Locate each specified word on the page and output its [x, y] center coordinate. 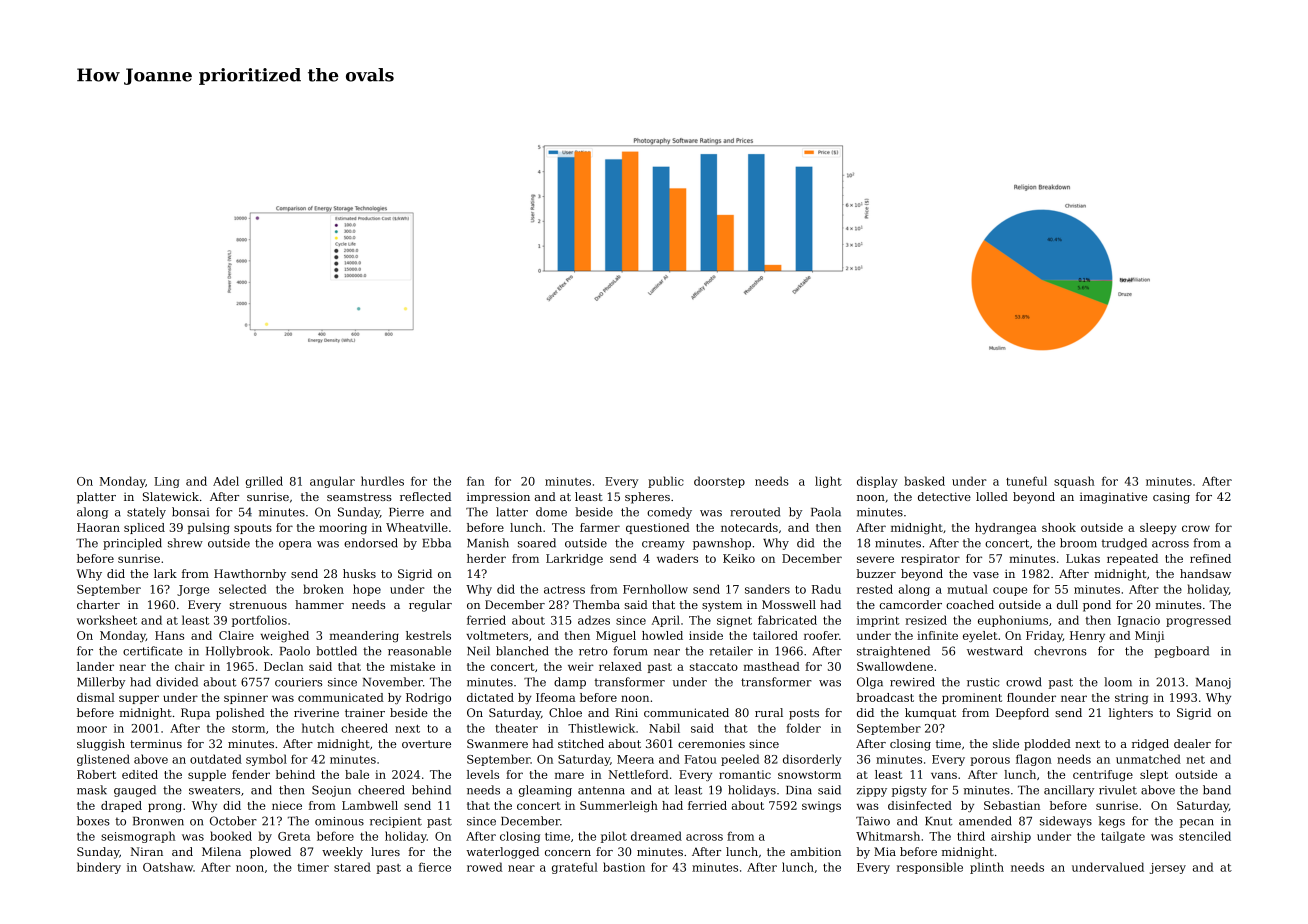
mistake [412, 666]
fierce [435, 867]
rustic [983, 682]
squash [1074, 482]
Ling [167, 482]
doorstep [719, 482]
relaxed [620, 666]
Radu [826, 589]
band [1217, 790]
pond [1097, 606]
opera [295, 545]
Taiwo [873, 821]
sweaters [214, 790]
